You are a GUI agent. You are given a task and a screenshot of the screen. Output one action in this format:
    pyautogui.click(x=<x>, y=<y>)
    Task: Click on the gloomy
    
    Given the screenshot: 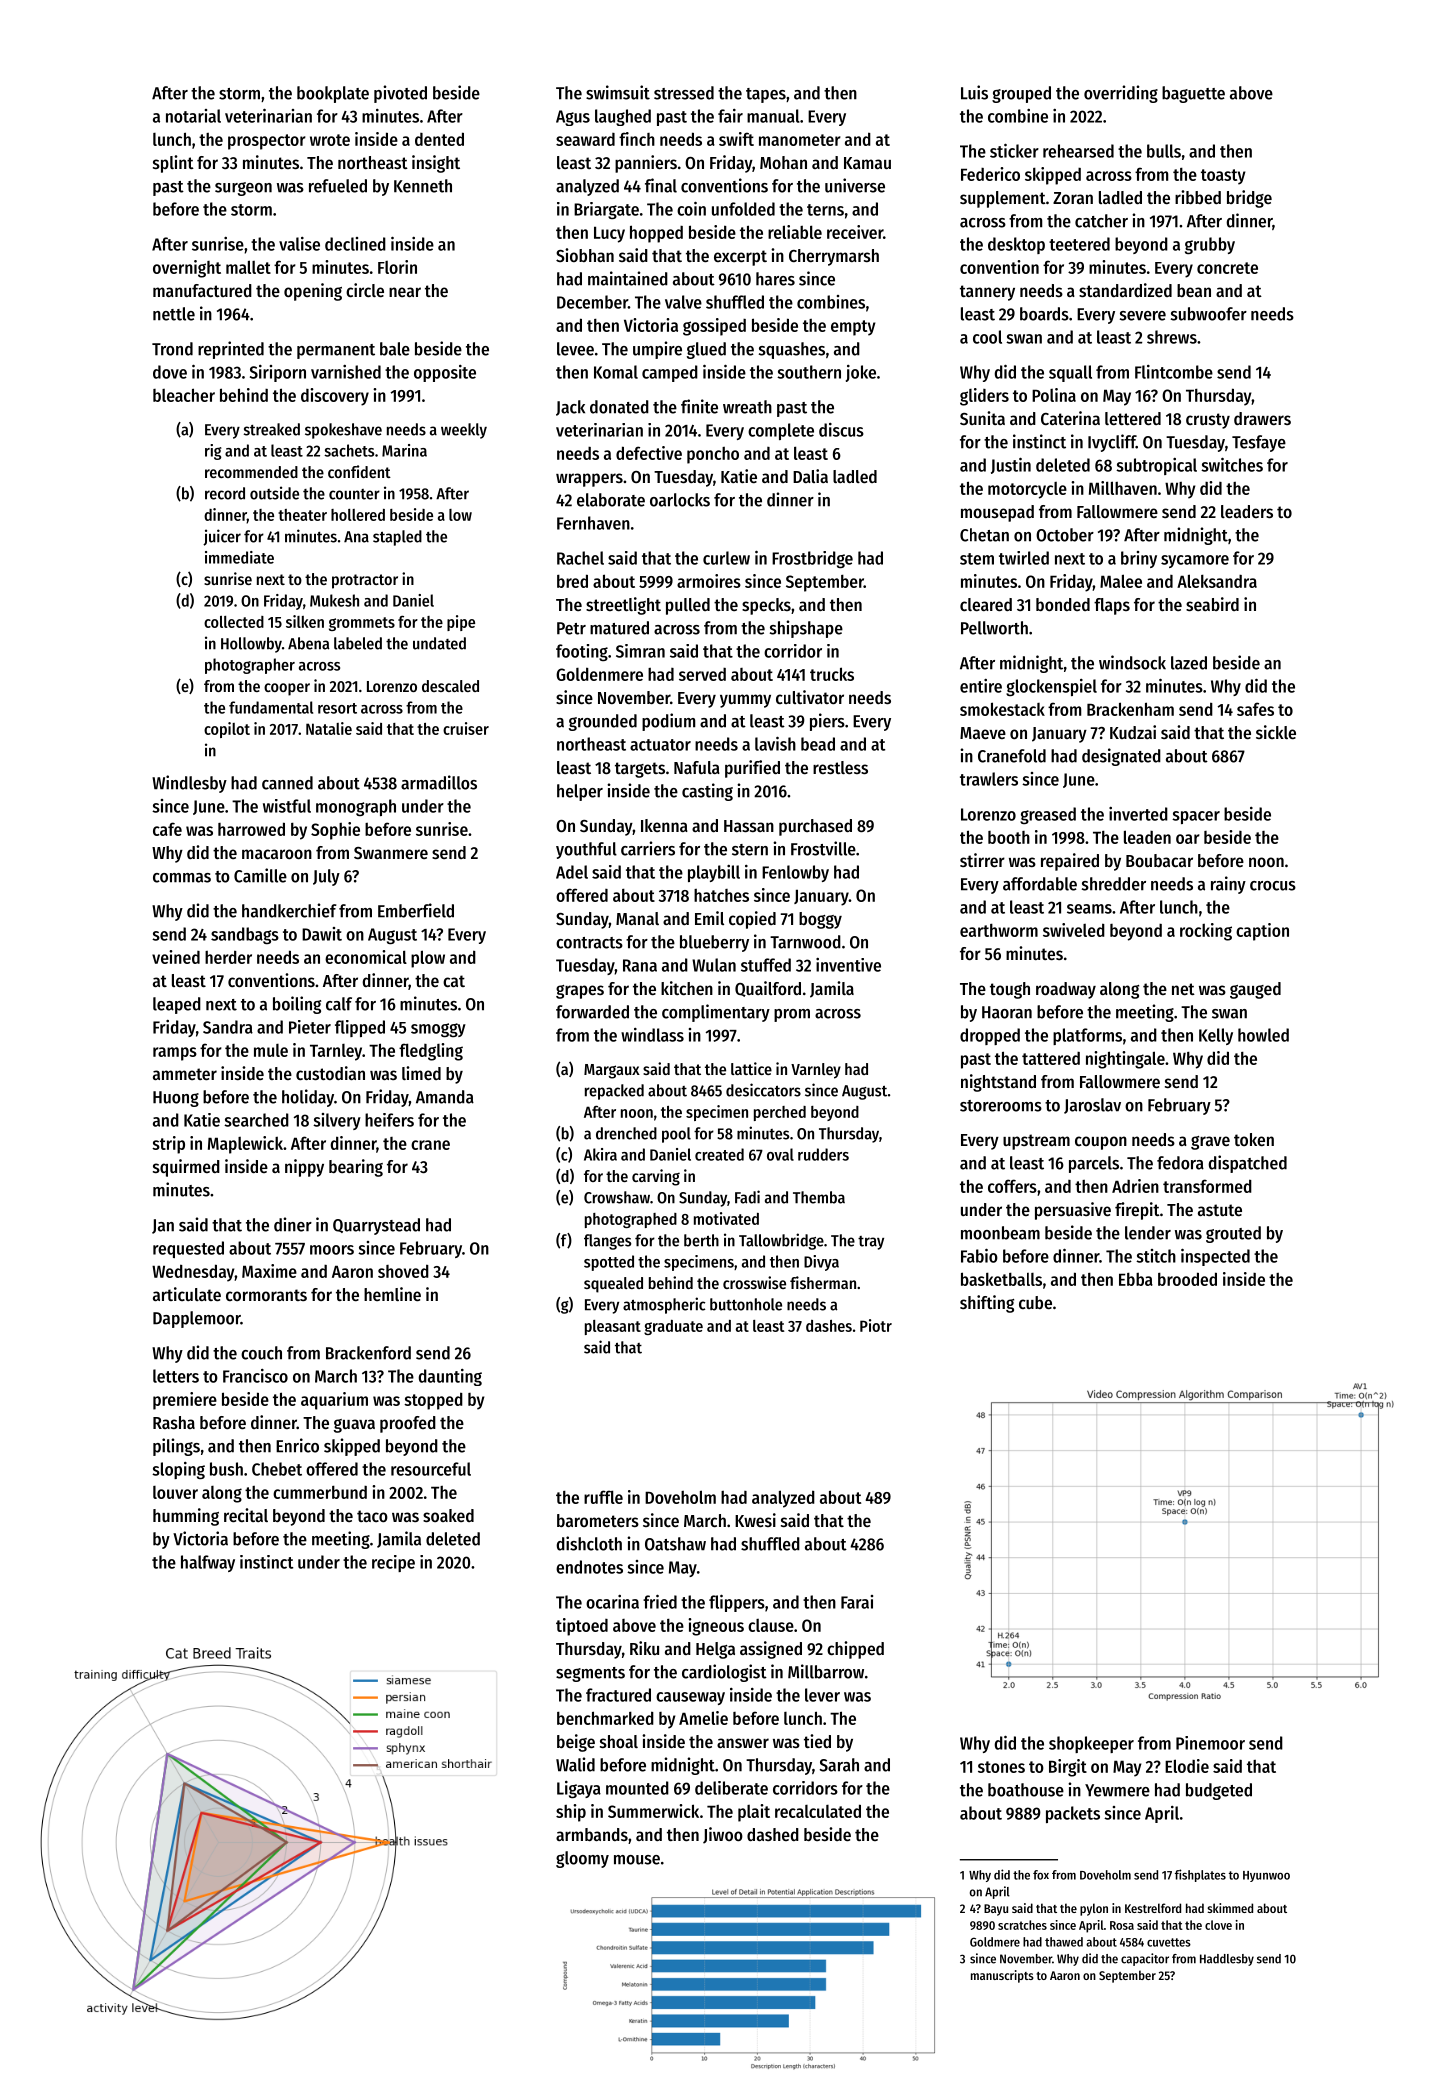 What is the action you would take?
    pyautogui.click(x=582, y=1859)
